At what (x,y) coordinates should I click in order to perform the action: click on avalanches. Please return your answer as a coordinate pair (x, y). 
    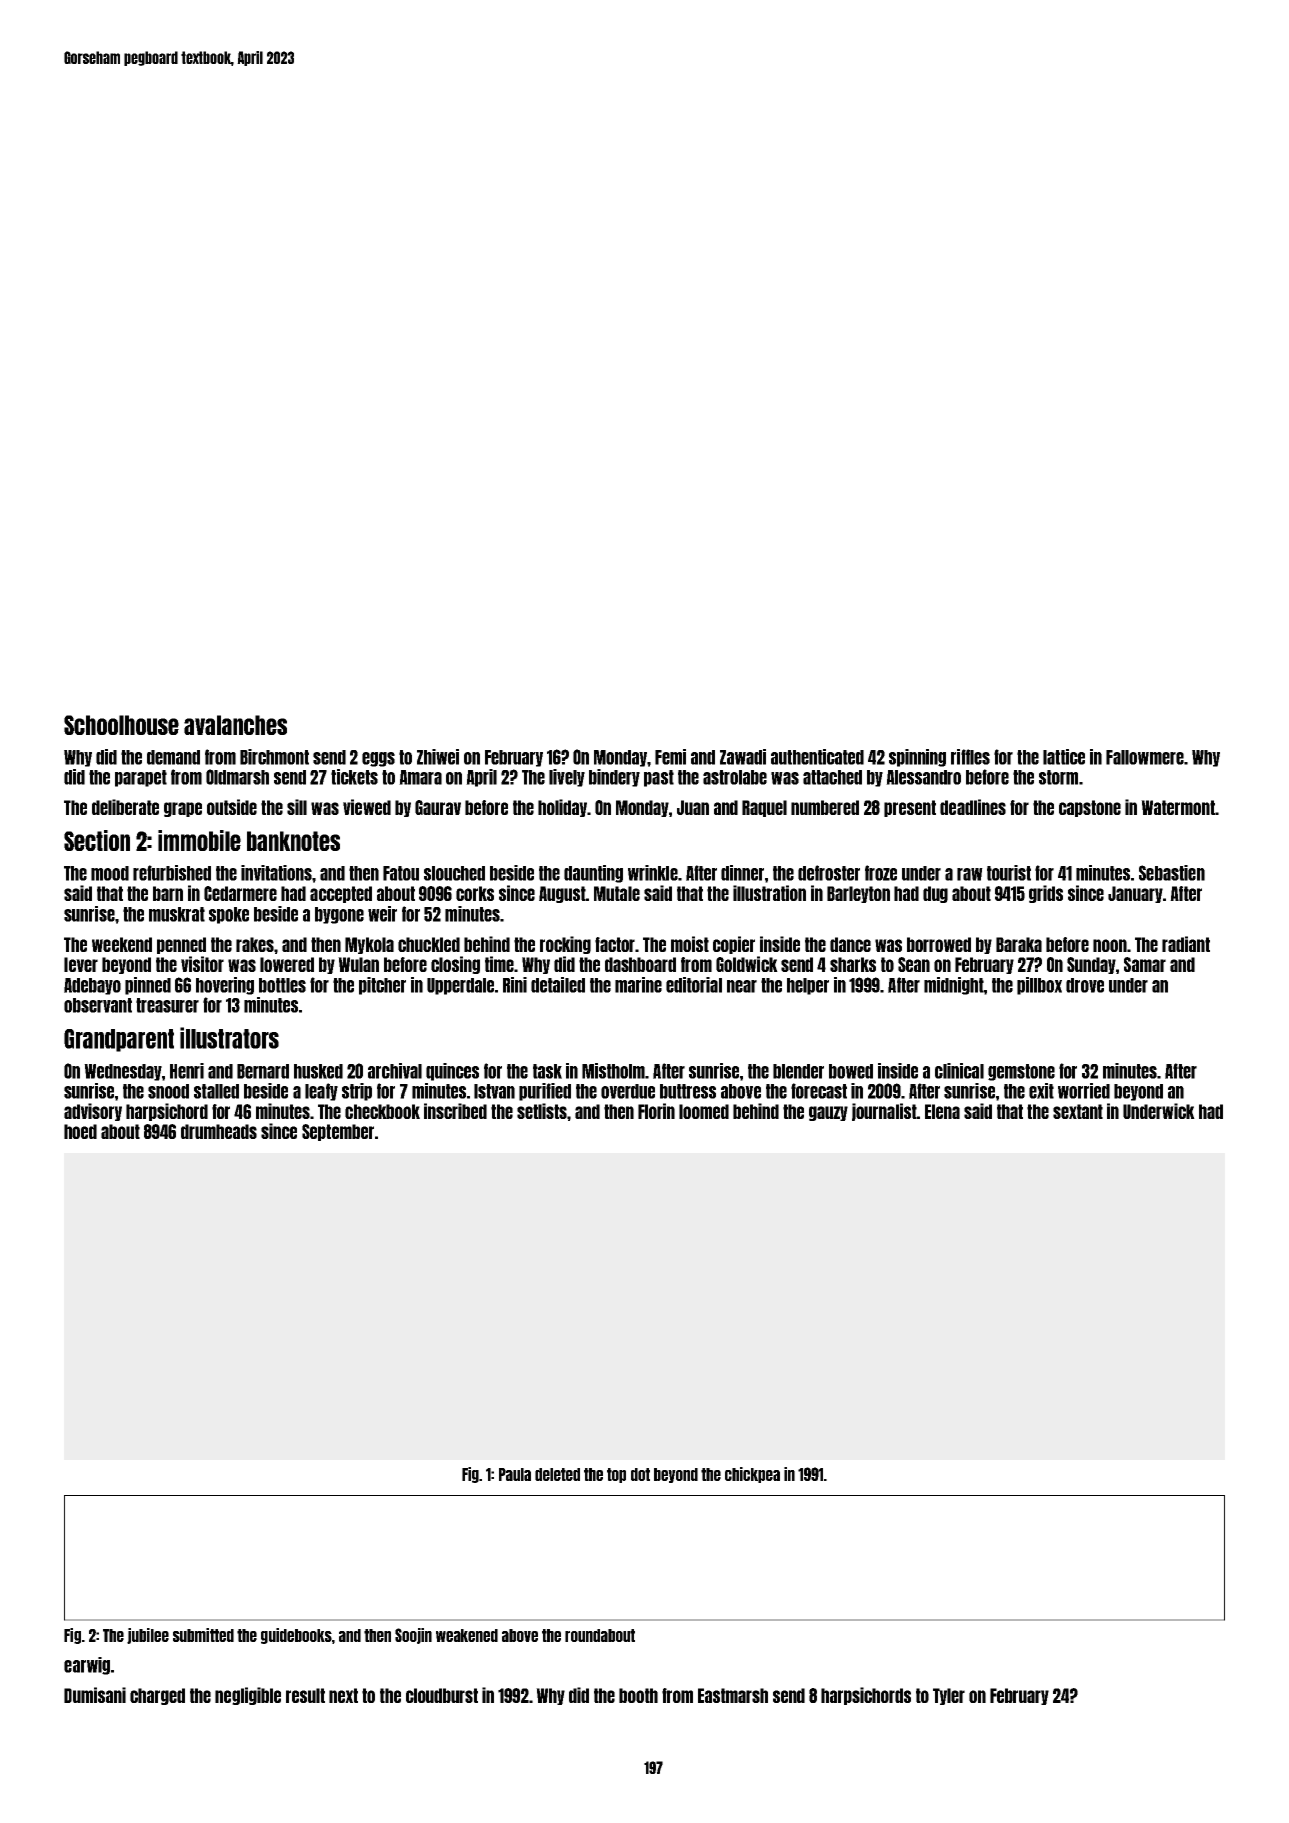
    Looking at the image, I should click on (235, 725).
